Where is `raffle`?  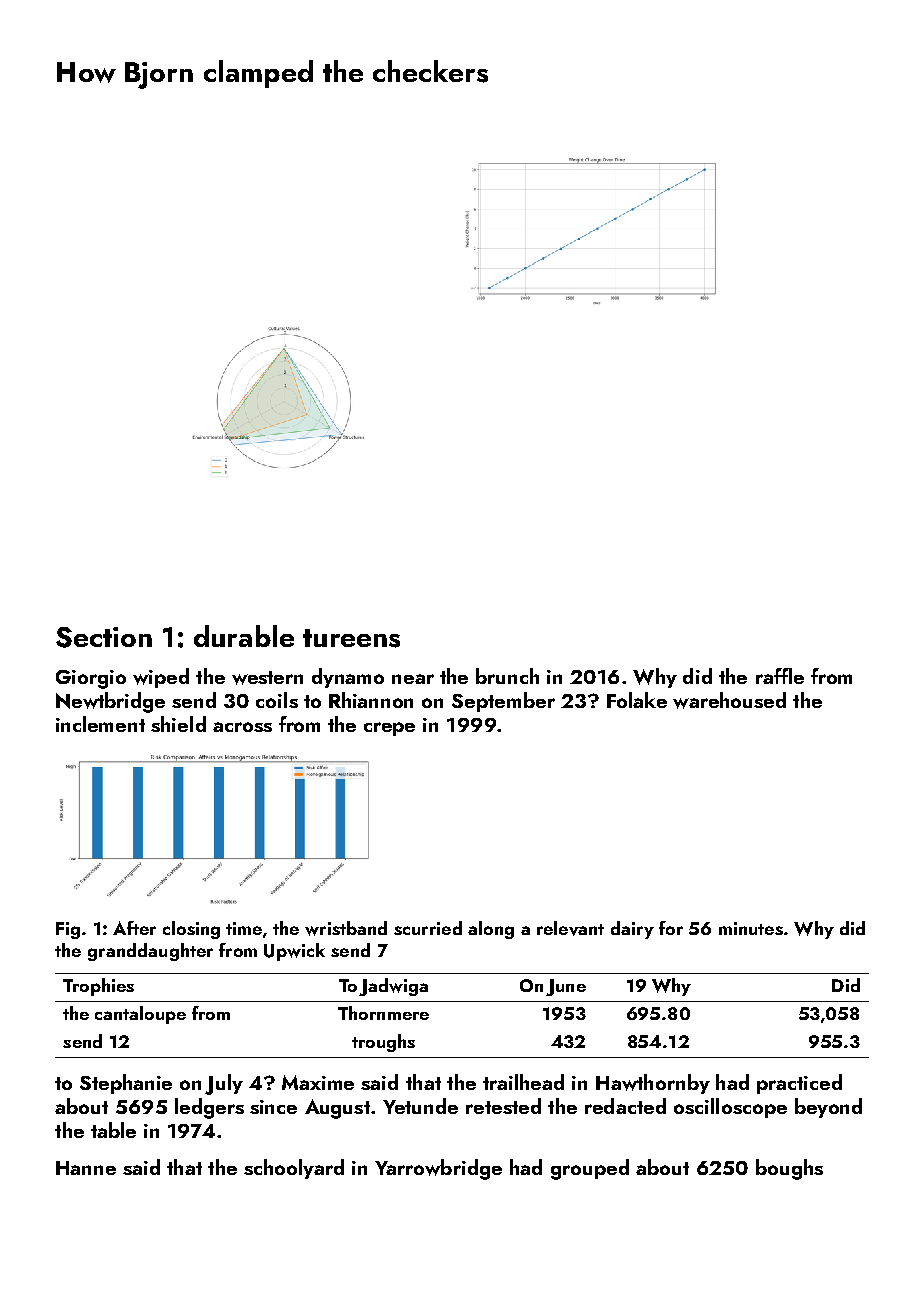 raffle is located at coordinates (780, 676).
